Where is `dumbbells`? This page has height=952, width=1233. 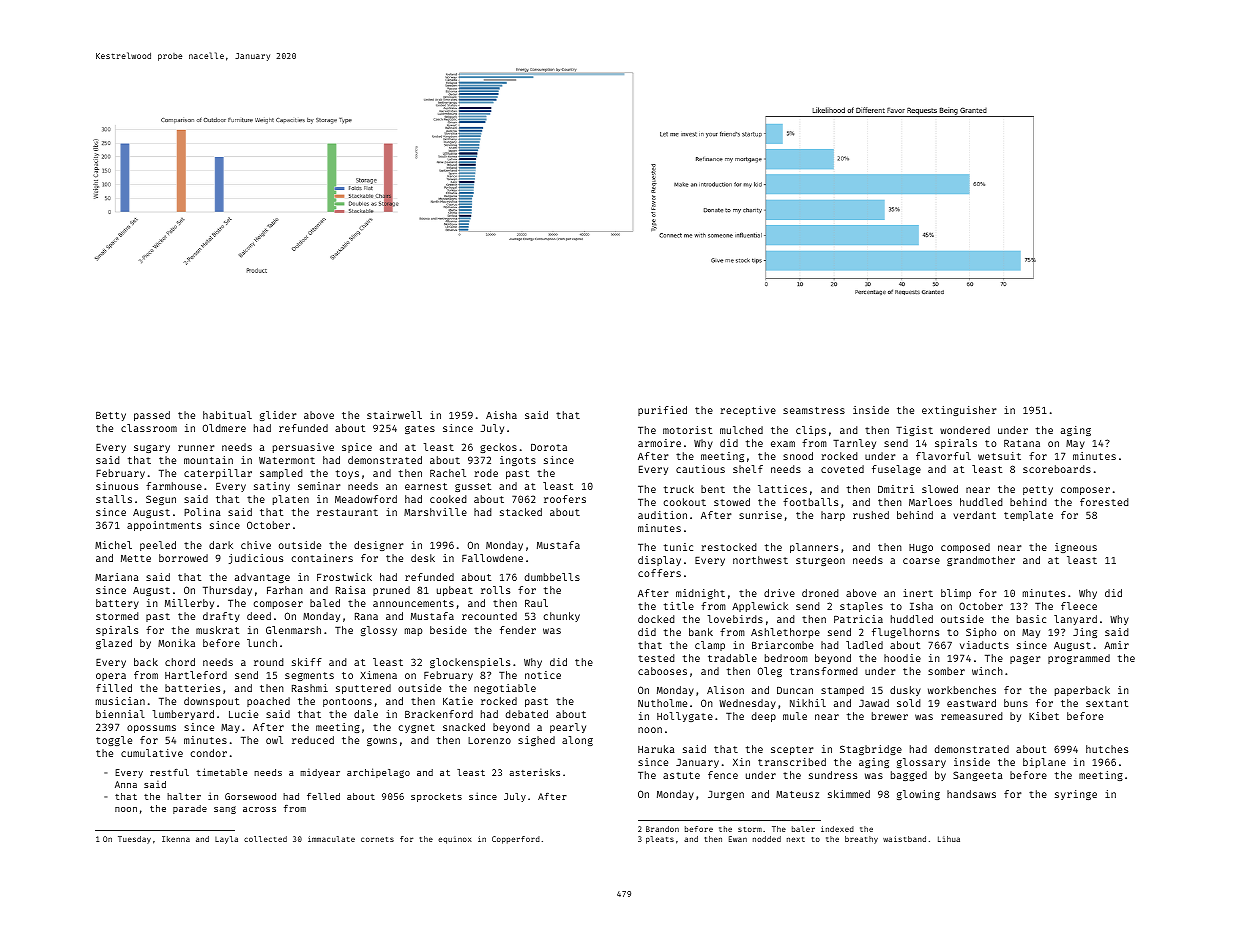
dumbbells is located at coordinates (552, 577).
